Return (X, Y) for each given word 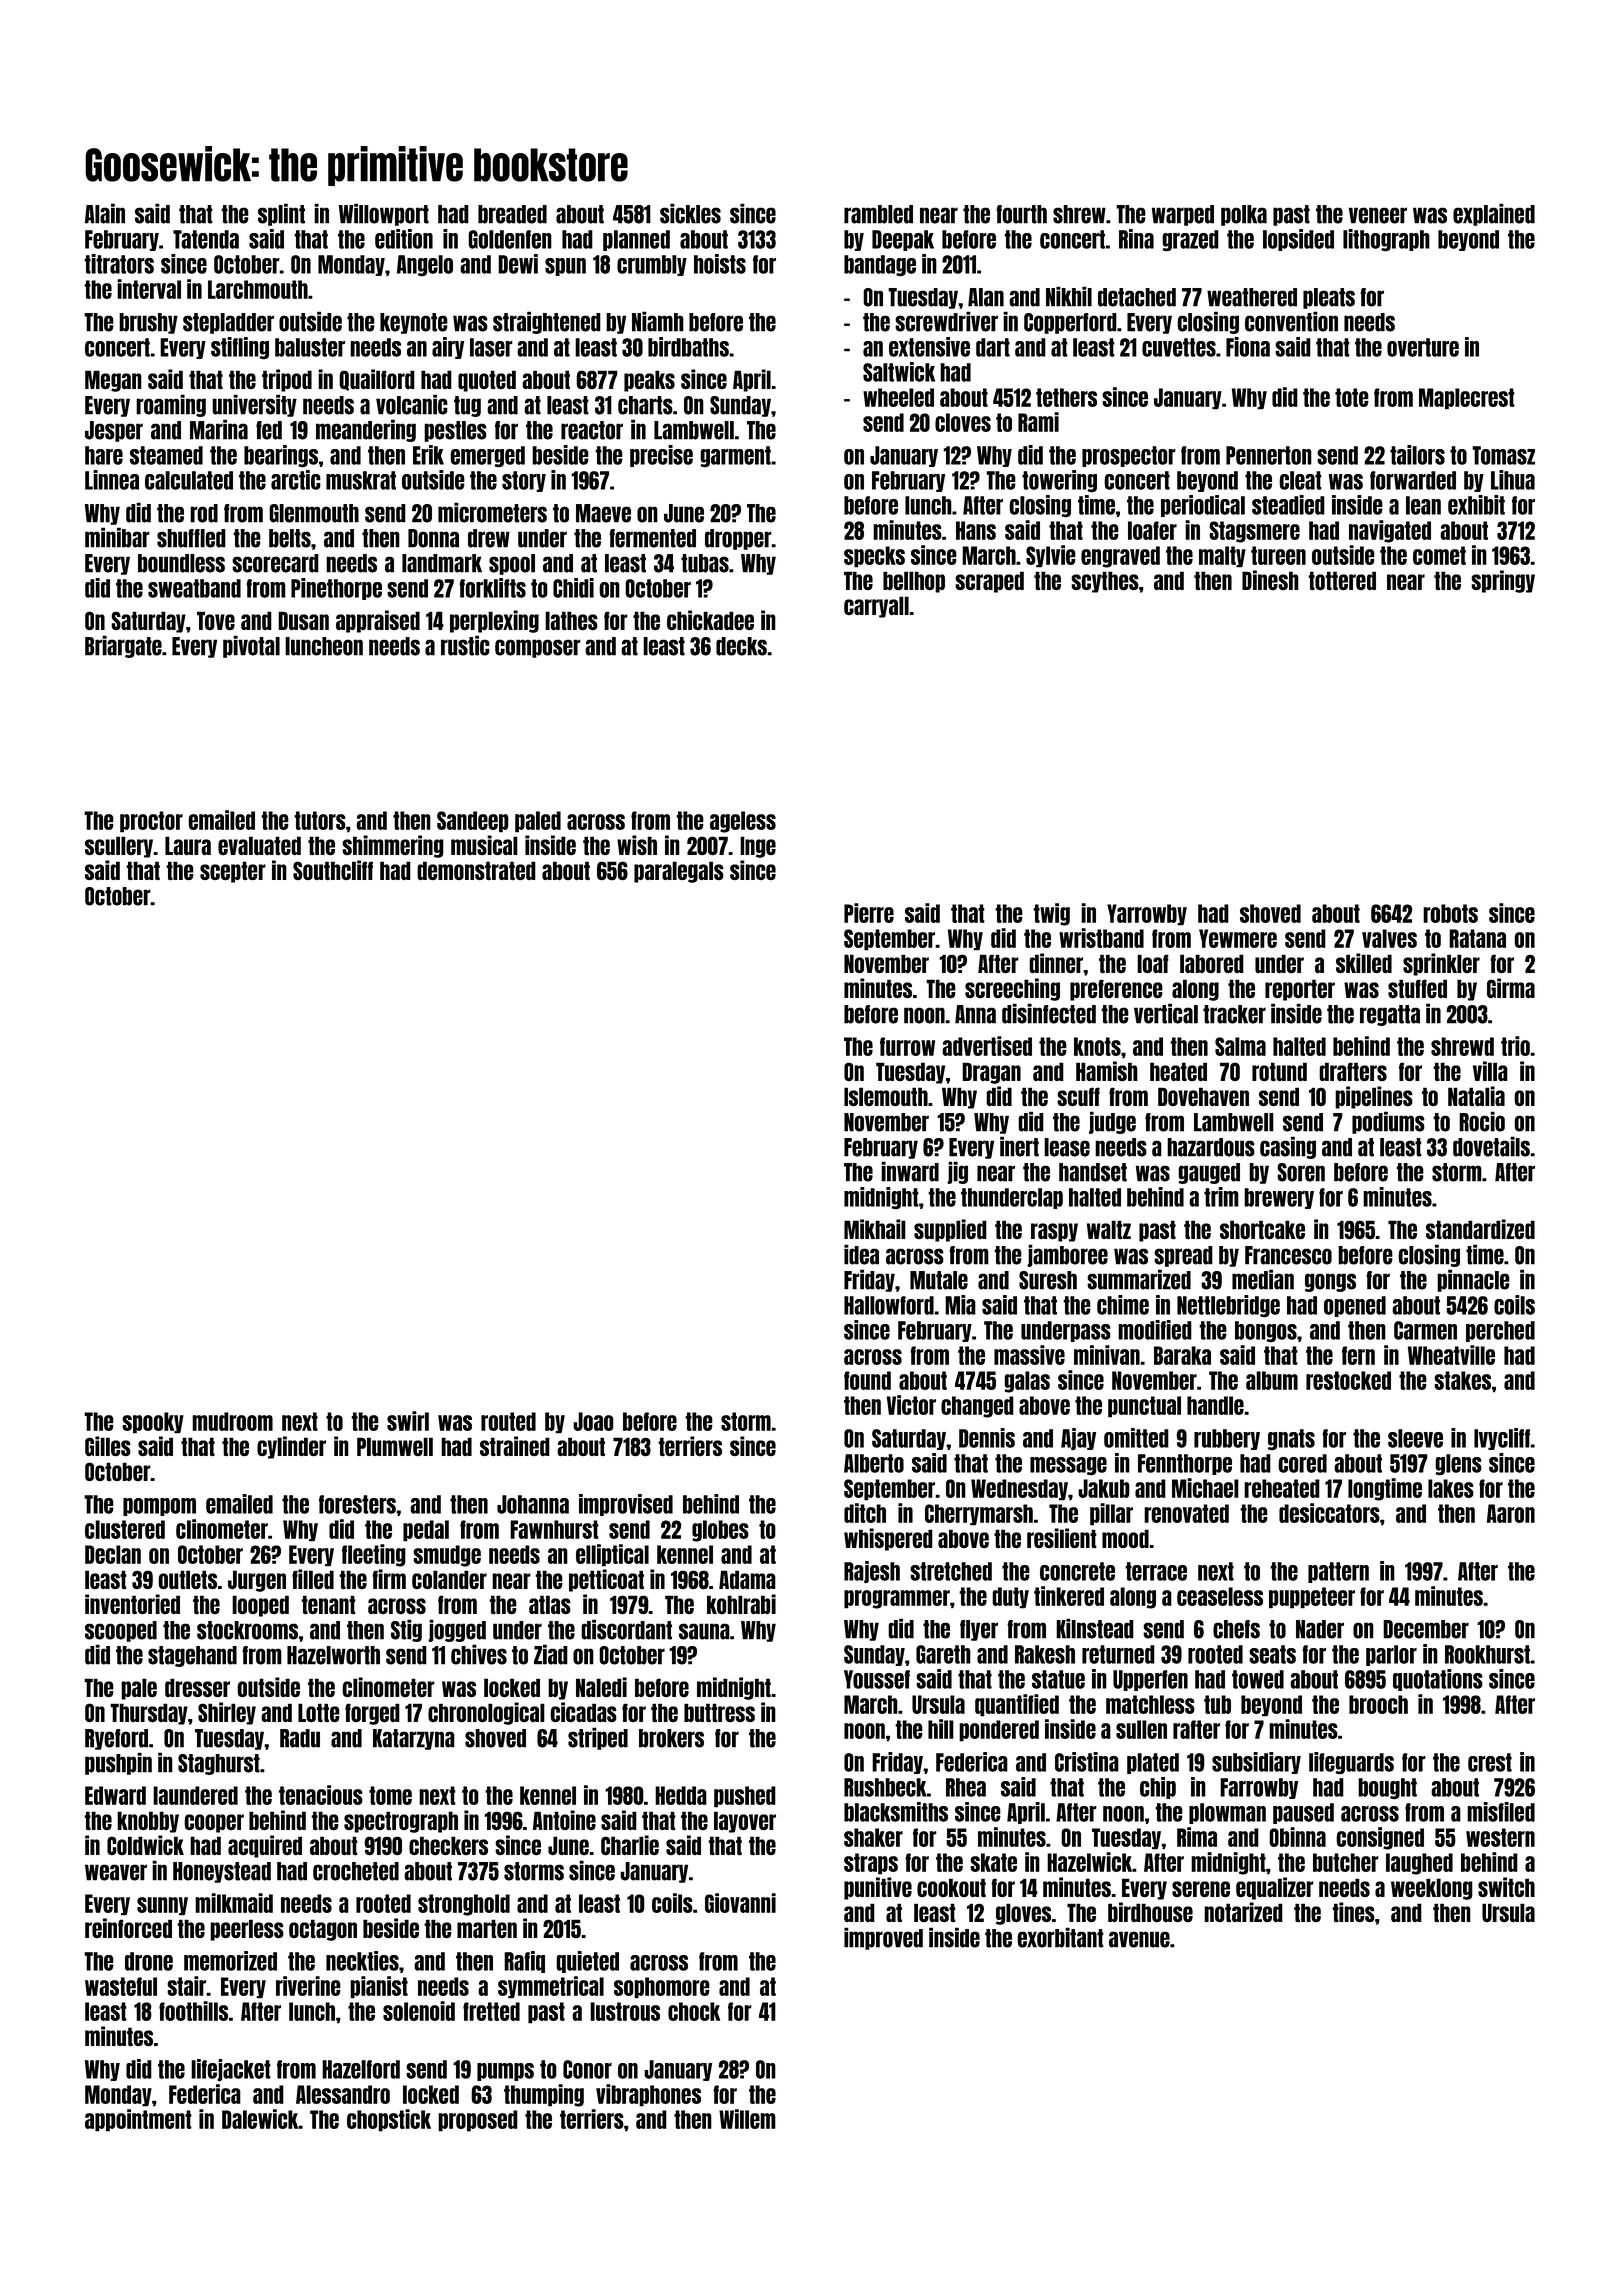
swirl (408, 1421)
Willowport (384, 214)
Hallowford (889, 1305)
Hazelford (361, 2069)
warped (1183, 215)
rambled (878, 214)
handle (1215, 1405)
